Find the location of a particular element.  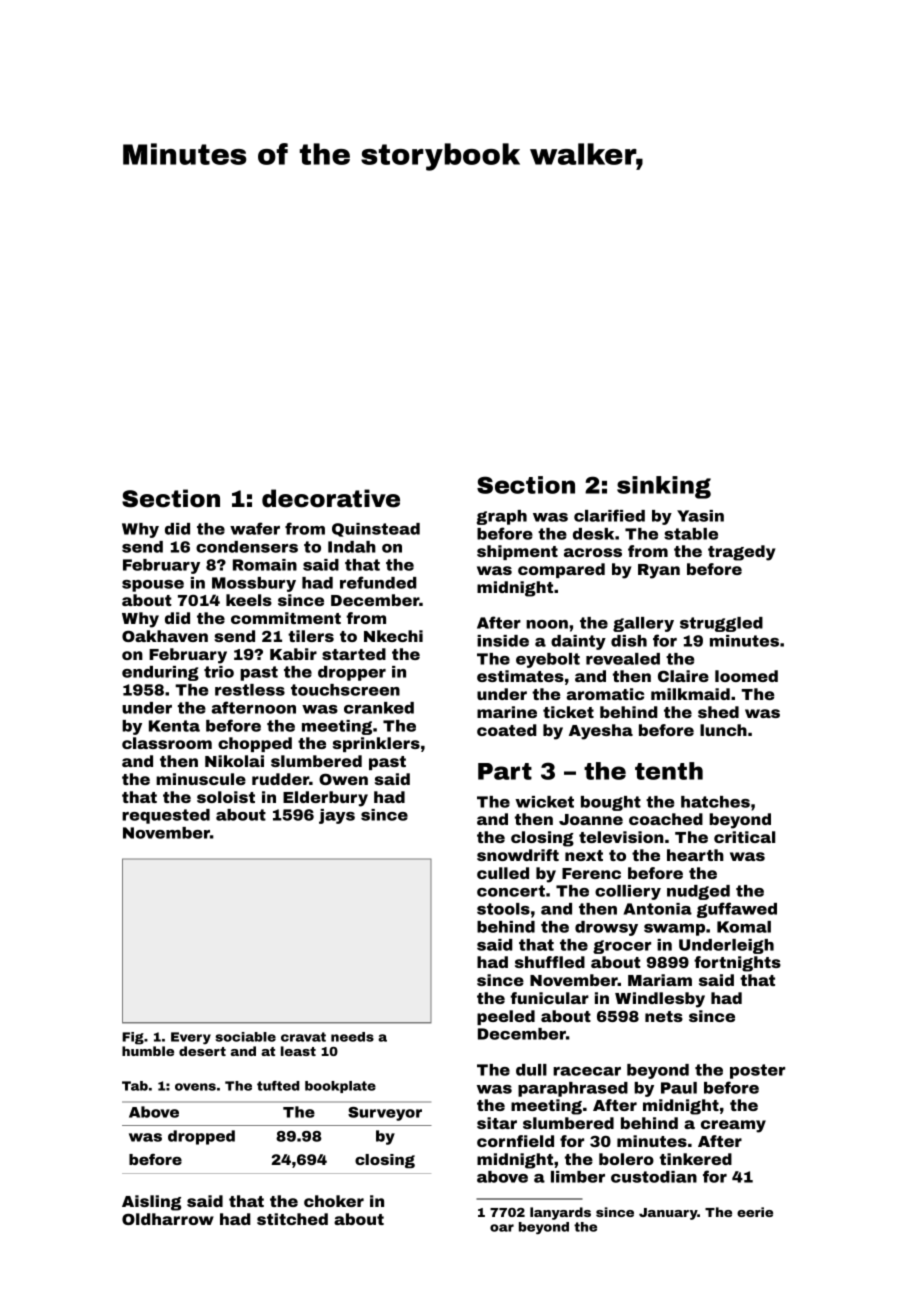

touchscreen is located at coordinates (345, 690).
